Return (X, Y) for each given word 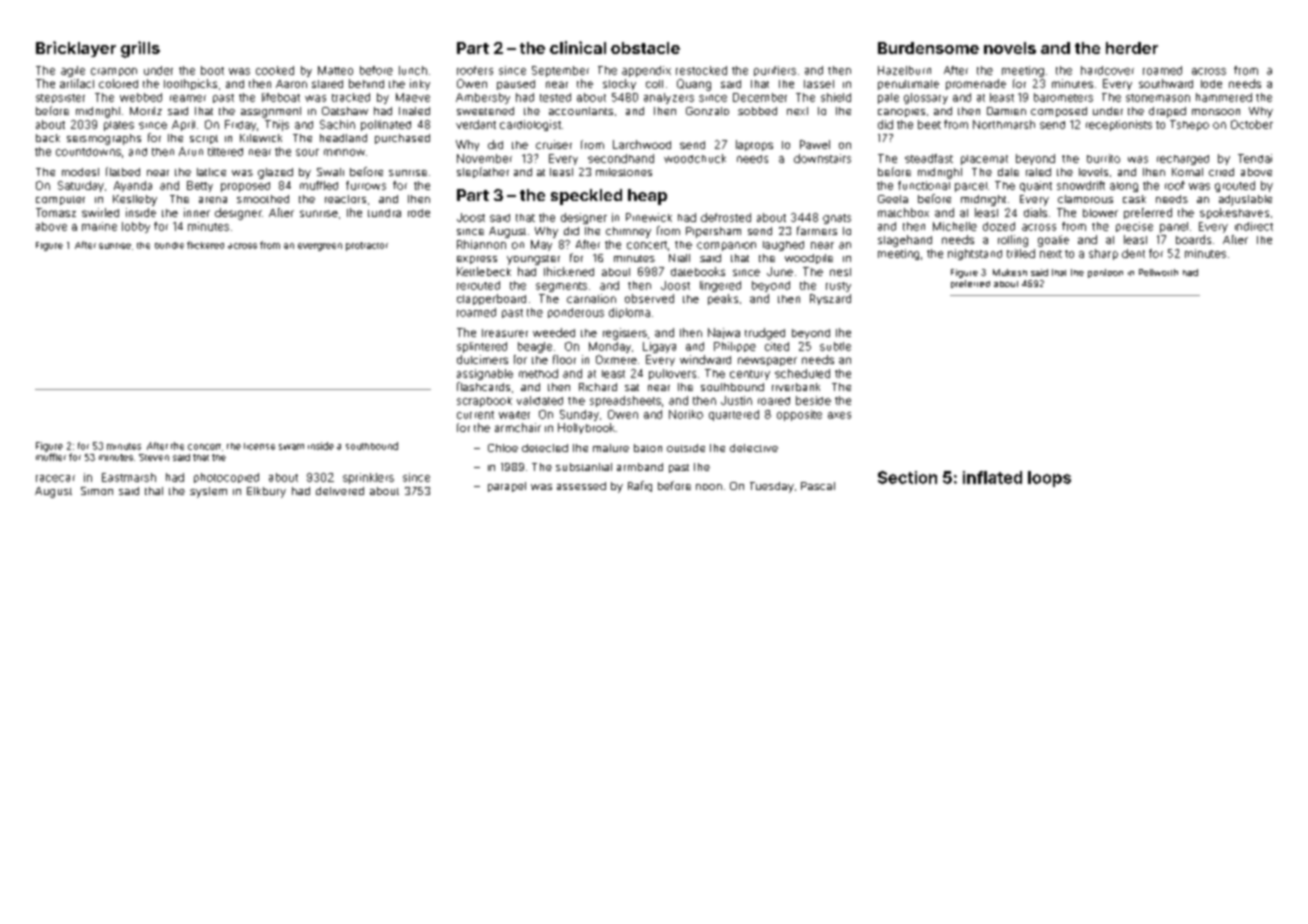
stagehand (905, 241)
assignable (485, 374)
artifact (77, 83)
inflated (992, 477)
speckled (586, 197)
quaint (1036, 186)
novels (1010, 48)
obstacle (645, 48)
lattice (211, 172)
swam (291, 447)
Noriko (686, 414)
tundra (384, 213)
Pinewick (649, 217)
